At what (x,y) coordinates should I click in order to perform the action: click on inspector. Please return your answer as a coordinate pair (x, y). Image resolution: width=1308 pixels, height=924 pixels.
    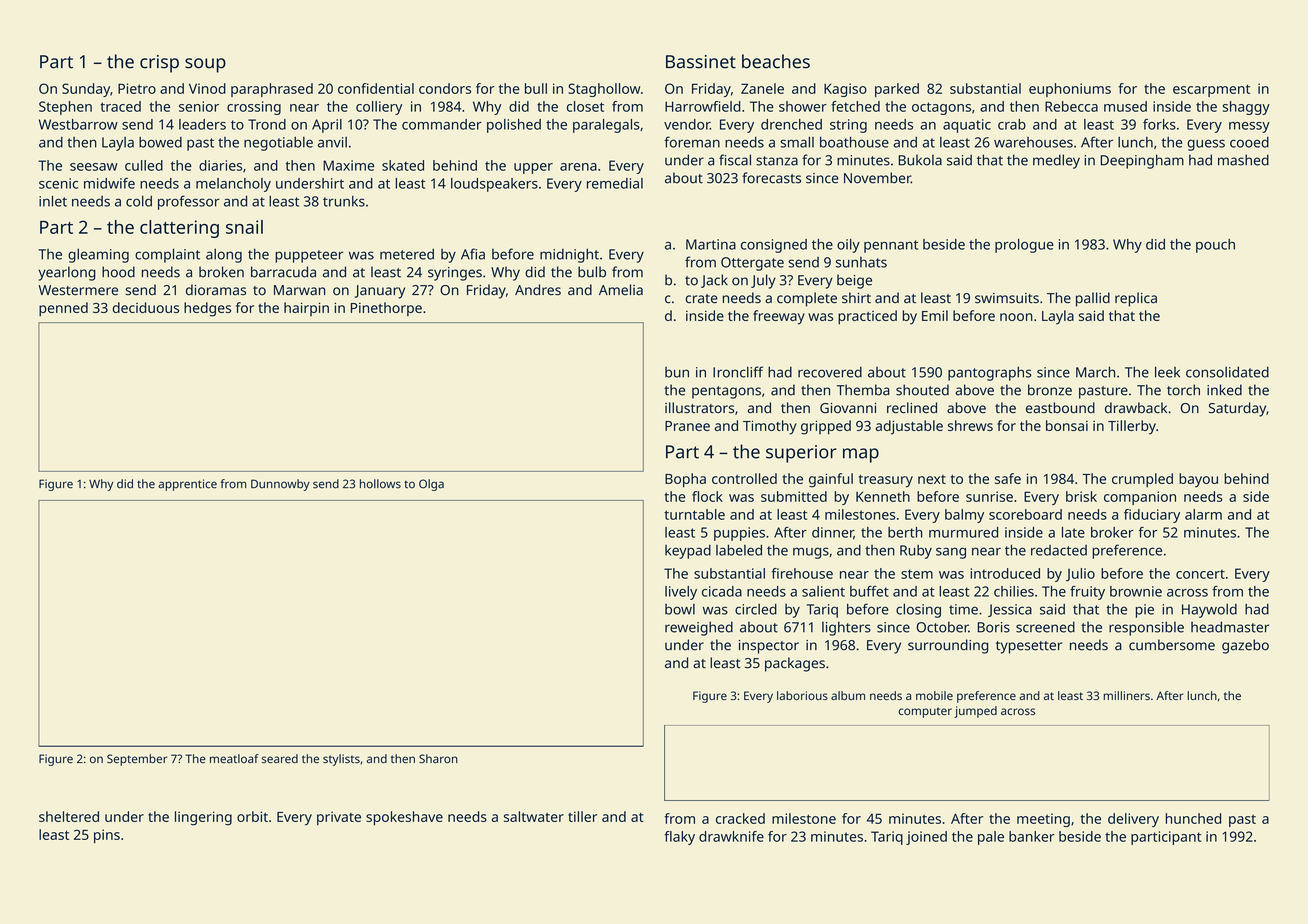
    Looking at the image, I should click on (769, 647).
